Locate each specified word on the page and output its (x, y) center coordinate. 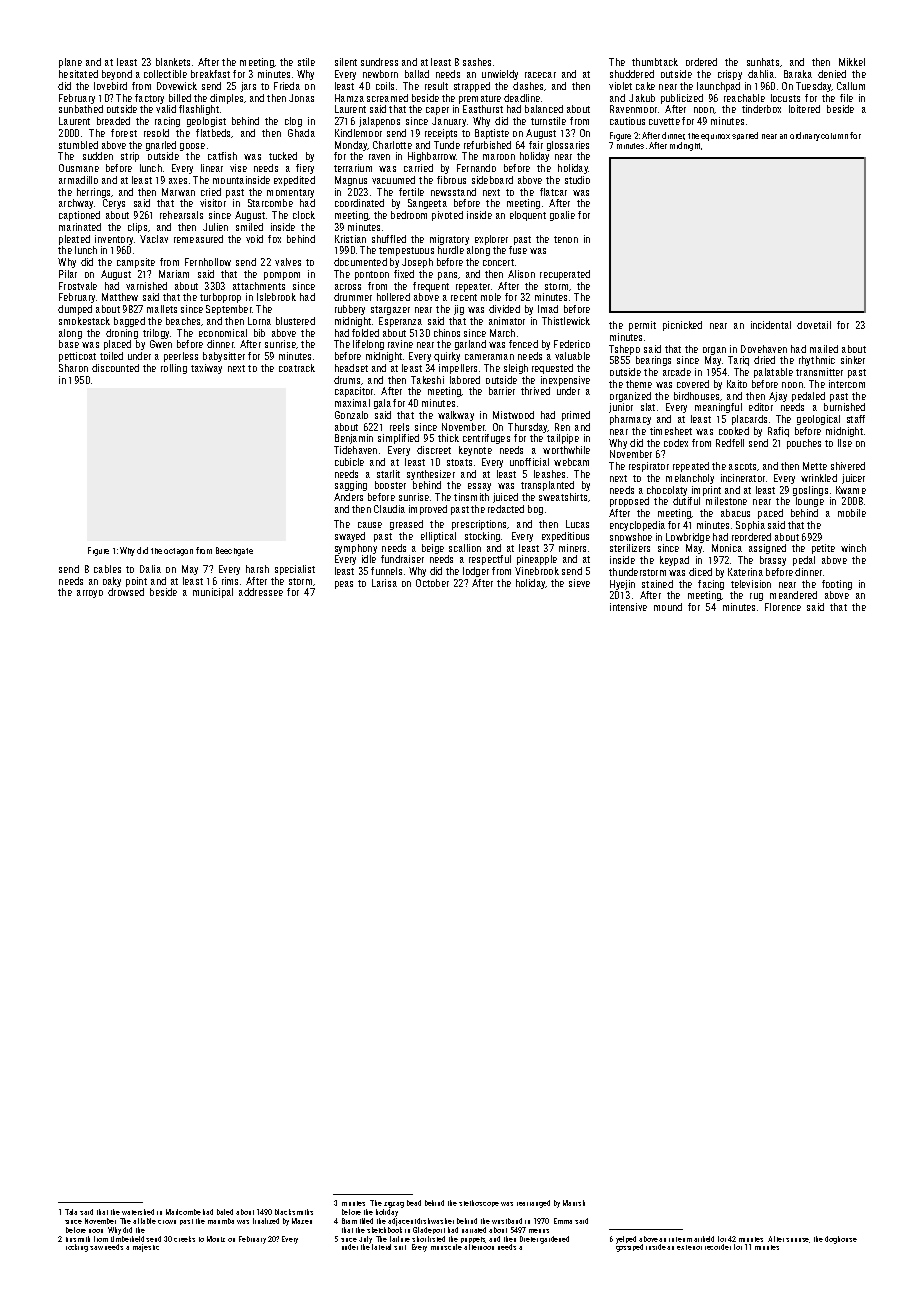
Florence (783, 607)
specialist (295, 570)
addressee (261, 592)
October (432, 583)
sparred (745, 136)
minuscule (446, 1247)
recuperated (565, 275)
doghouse (841, 1240)
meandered (793, 595)
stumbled (78, 145)
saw (96, 1248)
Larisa (384, 583)
